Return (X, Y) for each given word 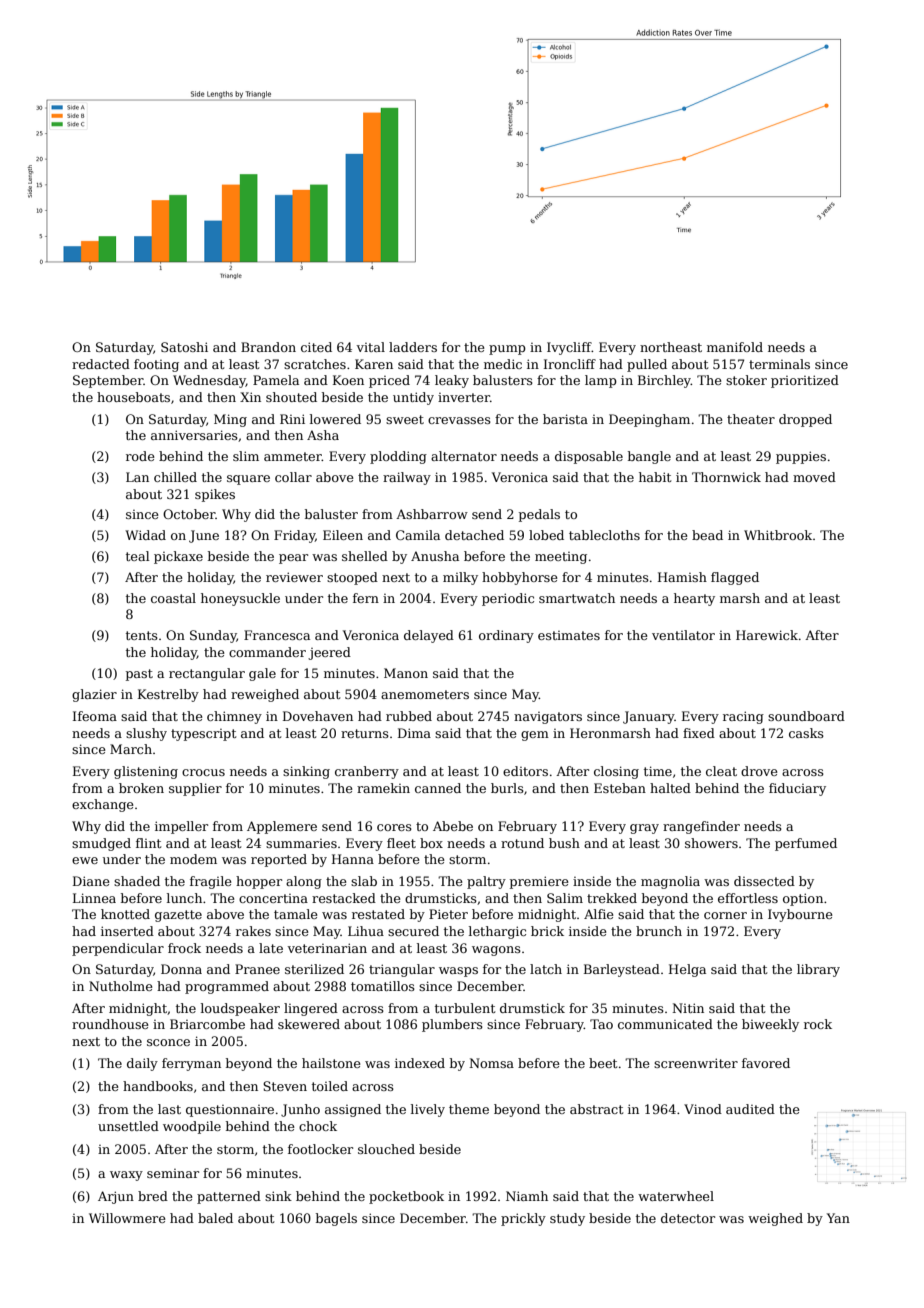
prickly (523, 1219)
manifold (735, 347)
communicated (665, 1024)
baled (215, 1218)
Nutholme (121, 986)
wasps (458, 972)
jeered (329, 653)
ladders (413, 347)
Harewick (767, 635)
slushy (146, 734)
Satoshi (184, 347)
